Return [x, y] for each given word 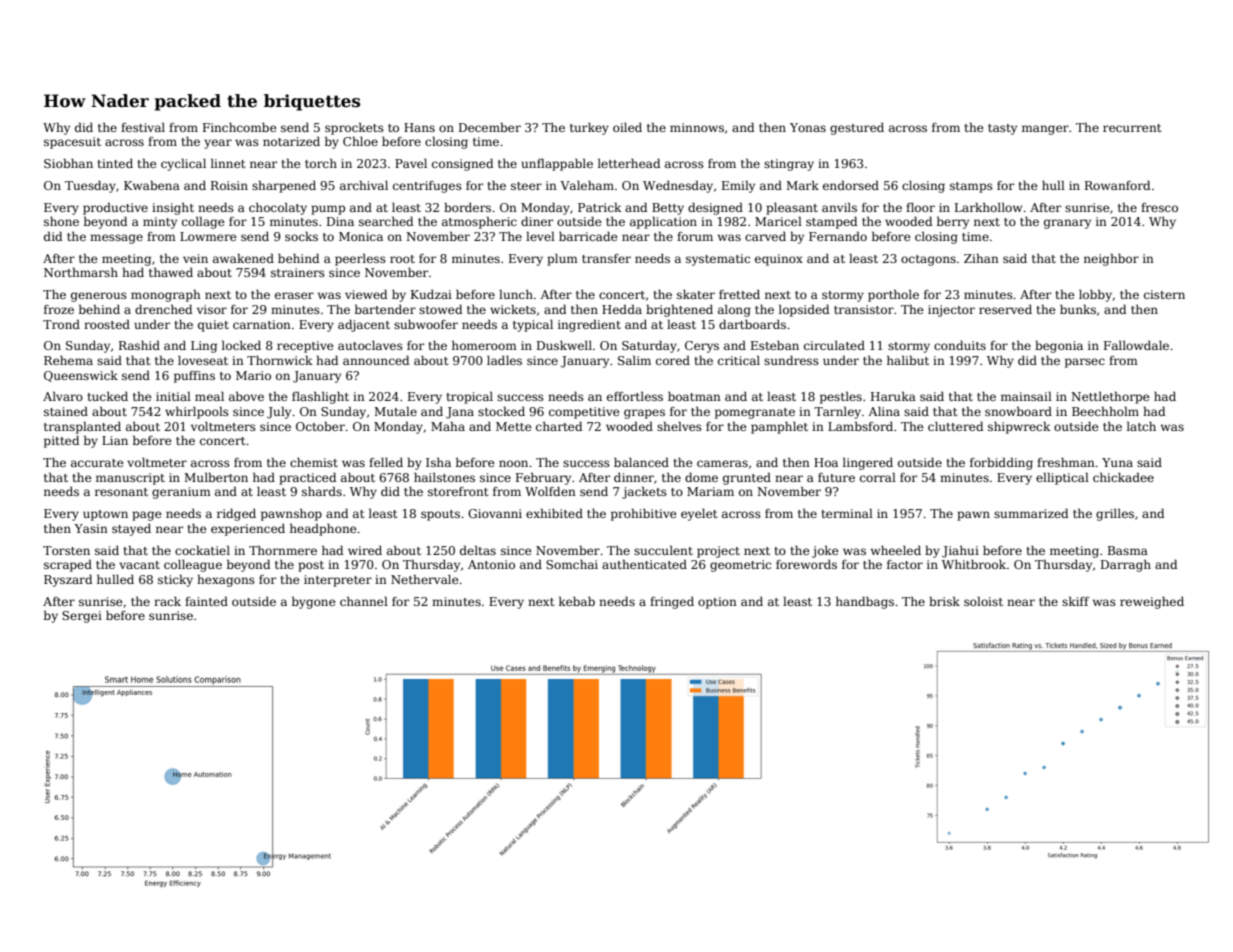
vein [195, 258]
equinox [779, 260]
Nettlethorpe [1110, 397]
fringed [672, 603]
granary [1067, 224]
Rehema [68, 360]
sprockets [354, 128]
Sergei [82, 617]
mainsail [1026, 396]
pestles [841, 397]
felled [386, 462]
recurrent [1132, 128]
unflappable [557, 164]
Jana [460, 413]
